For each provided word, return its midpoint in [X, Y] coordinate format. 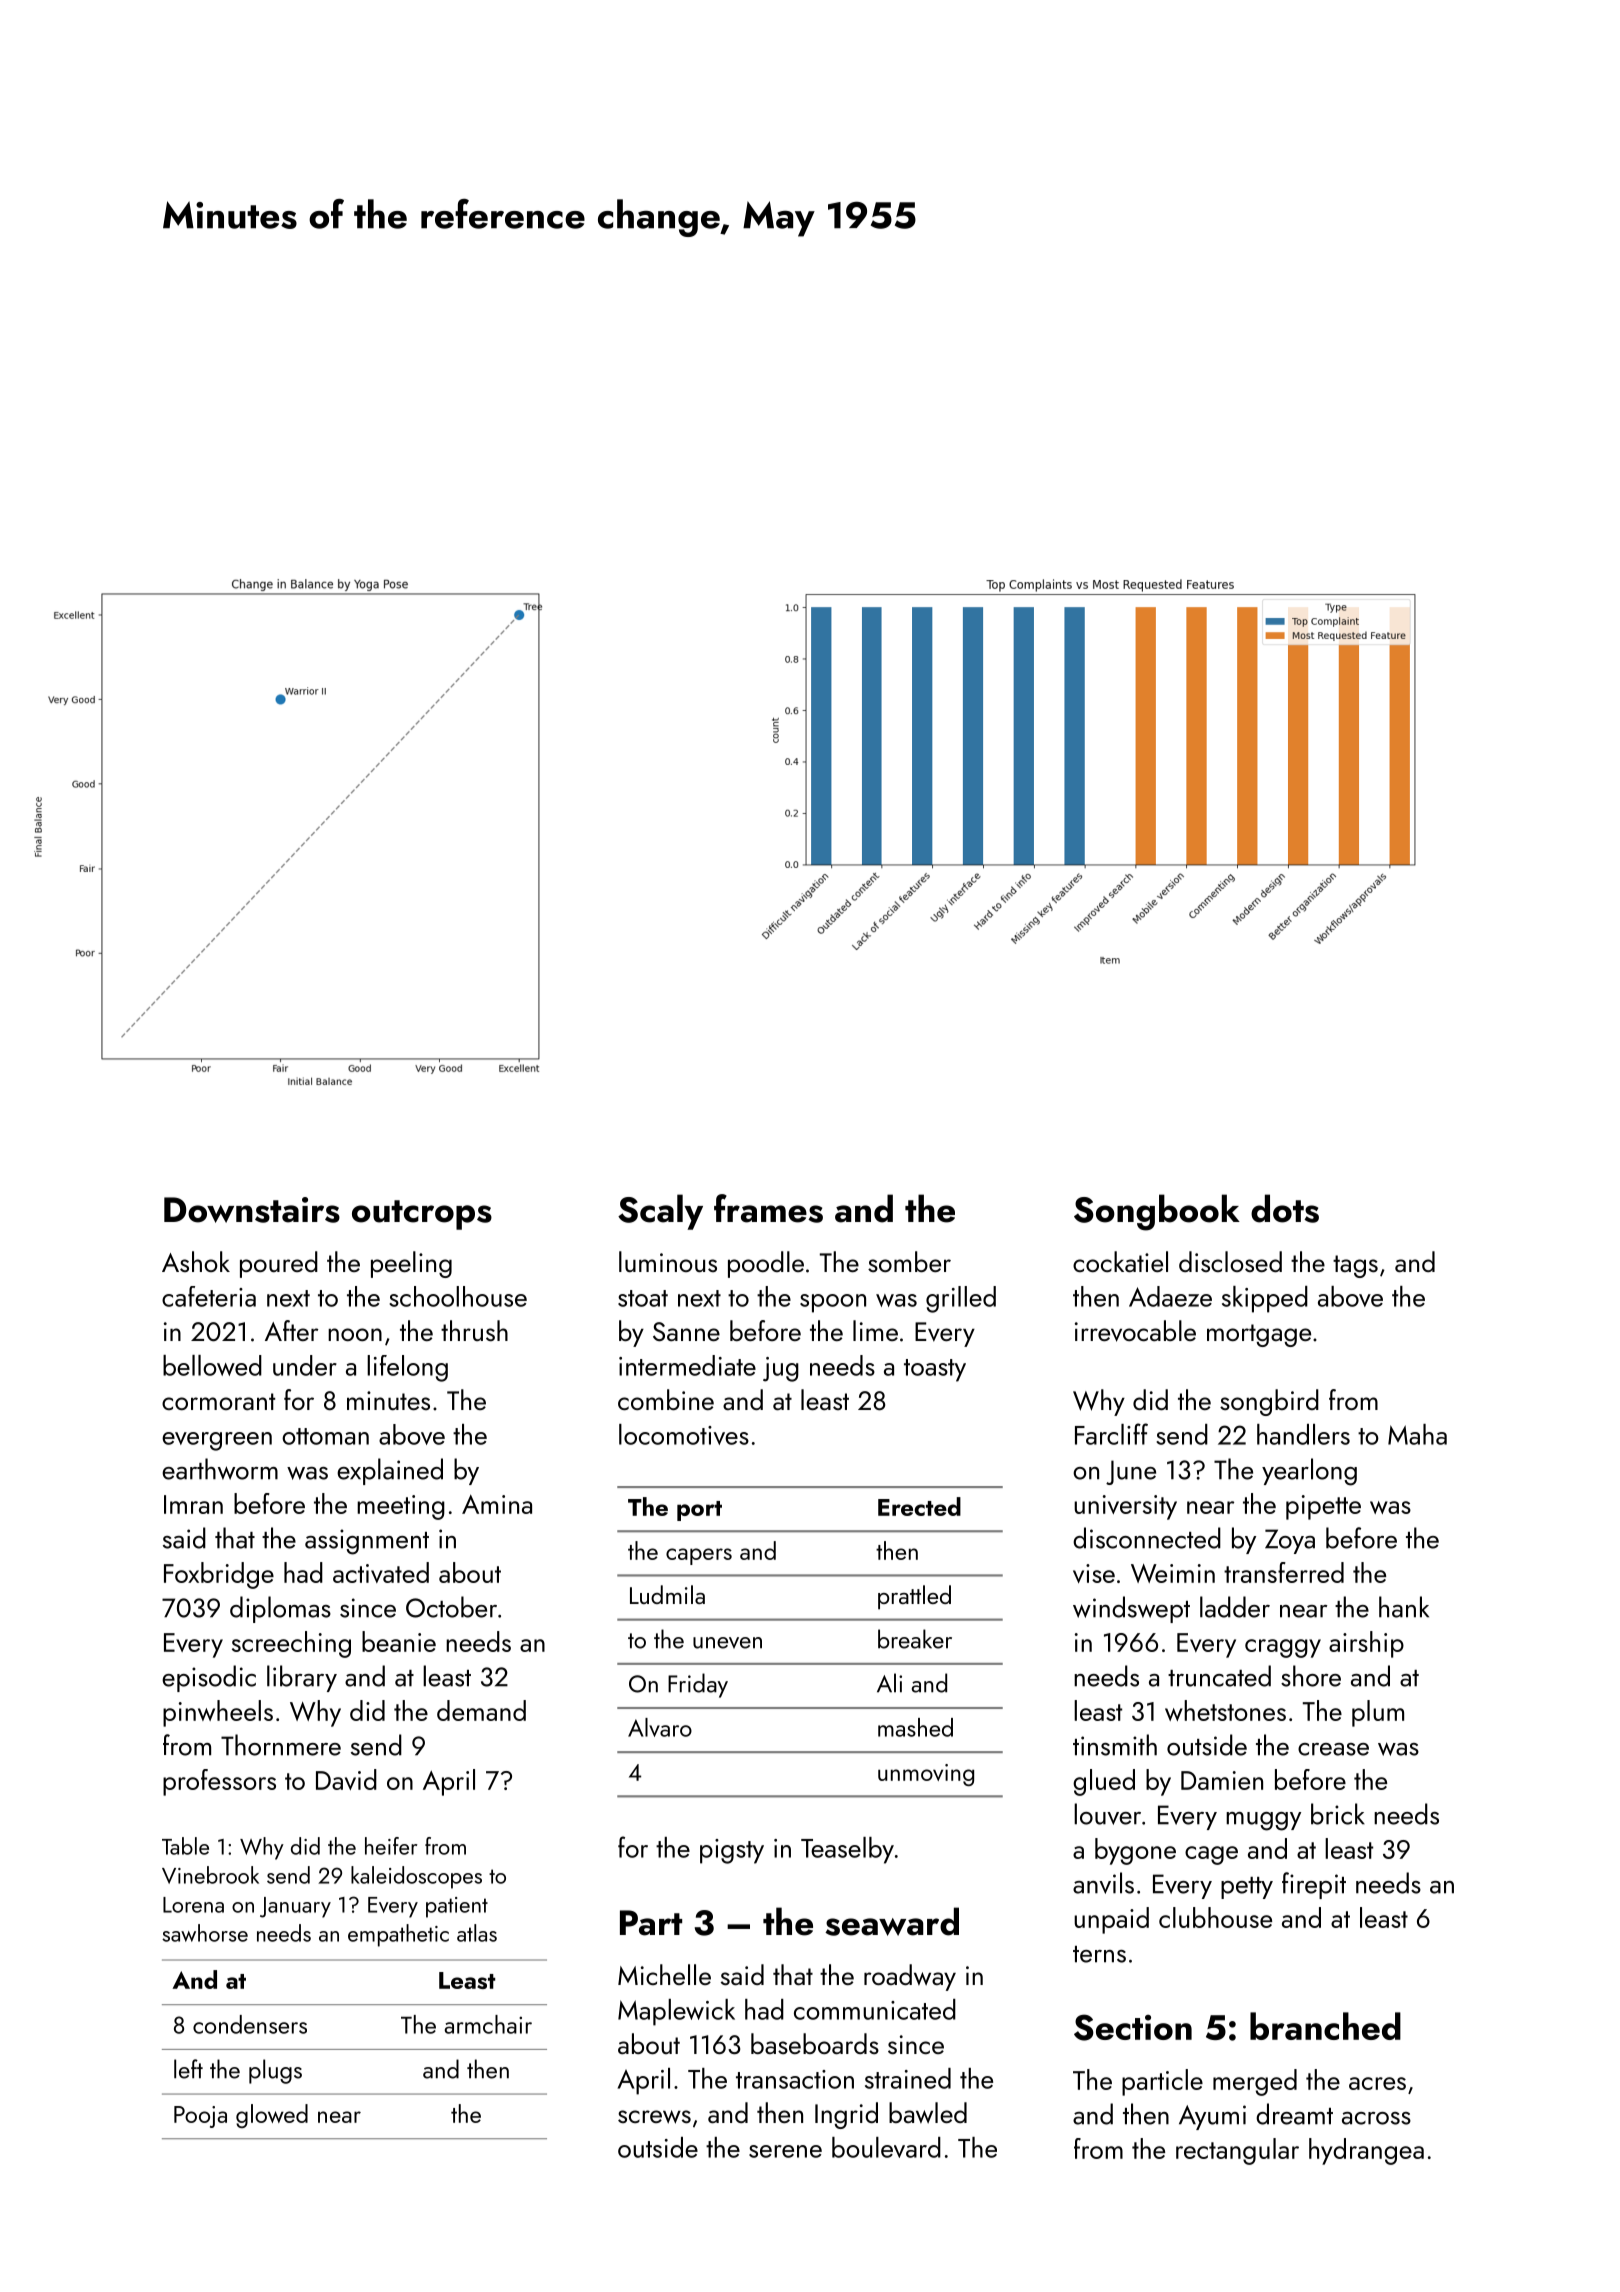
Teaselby [847, 1850]
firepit [1314, 1885]
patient [457, 1907]
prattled [914, 1597]
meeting [401, 1507]
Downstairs [252, 1210]
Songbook [1157, 1212]
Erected [919, 1506]
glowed [272, 2116]
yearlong [1309, 1472]
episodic [209, 1678]
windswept [1131, 1609]
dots [1285, 1208]
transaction [795, 2079]
